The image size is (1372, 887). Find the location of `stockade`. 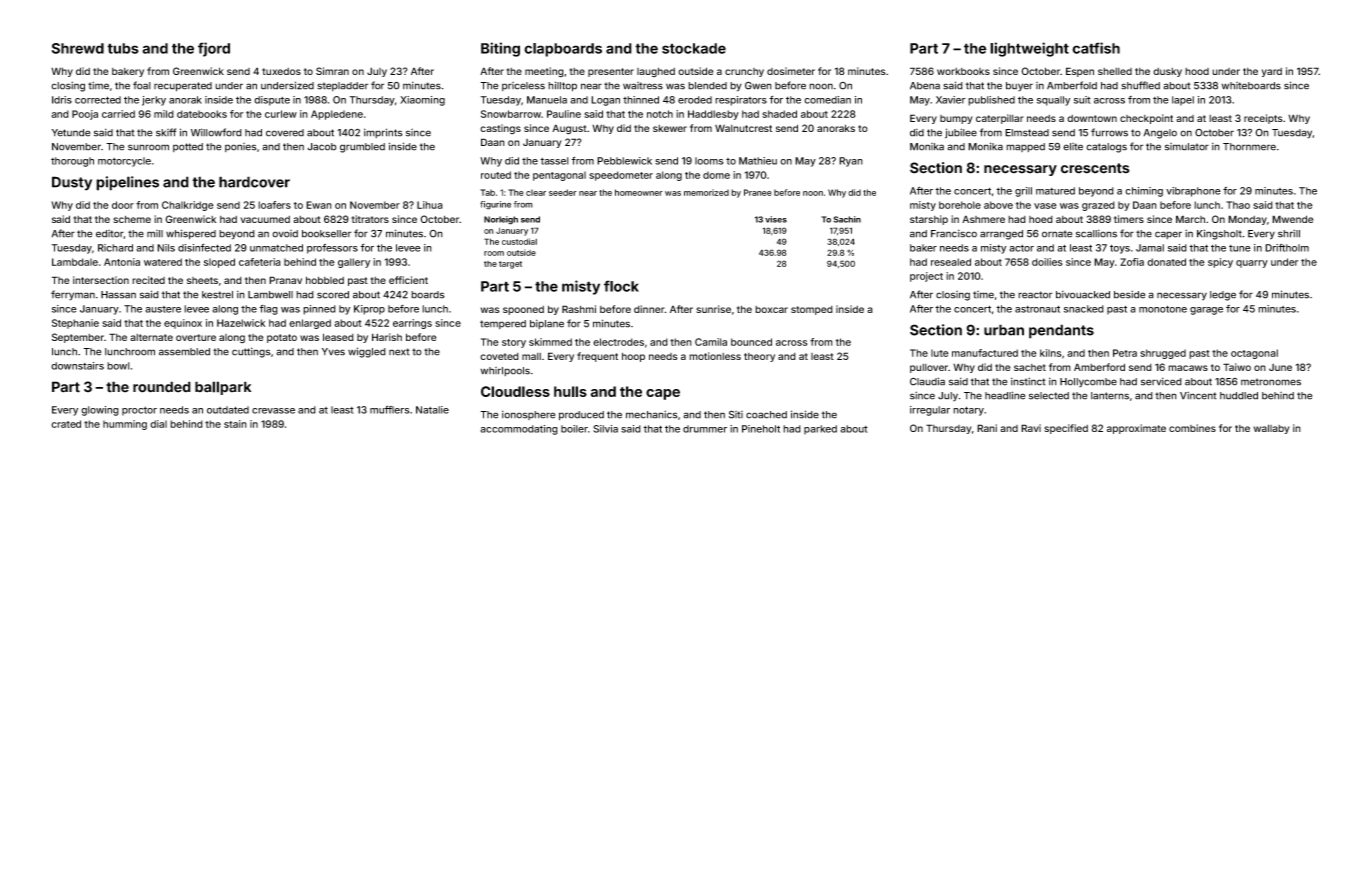

stockade is located at coordinates (694, 48).
